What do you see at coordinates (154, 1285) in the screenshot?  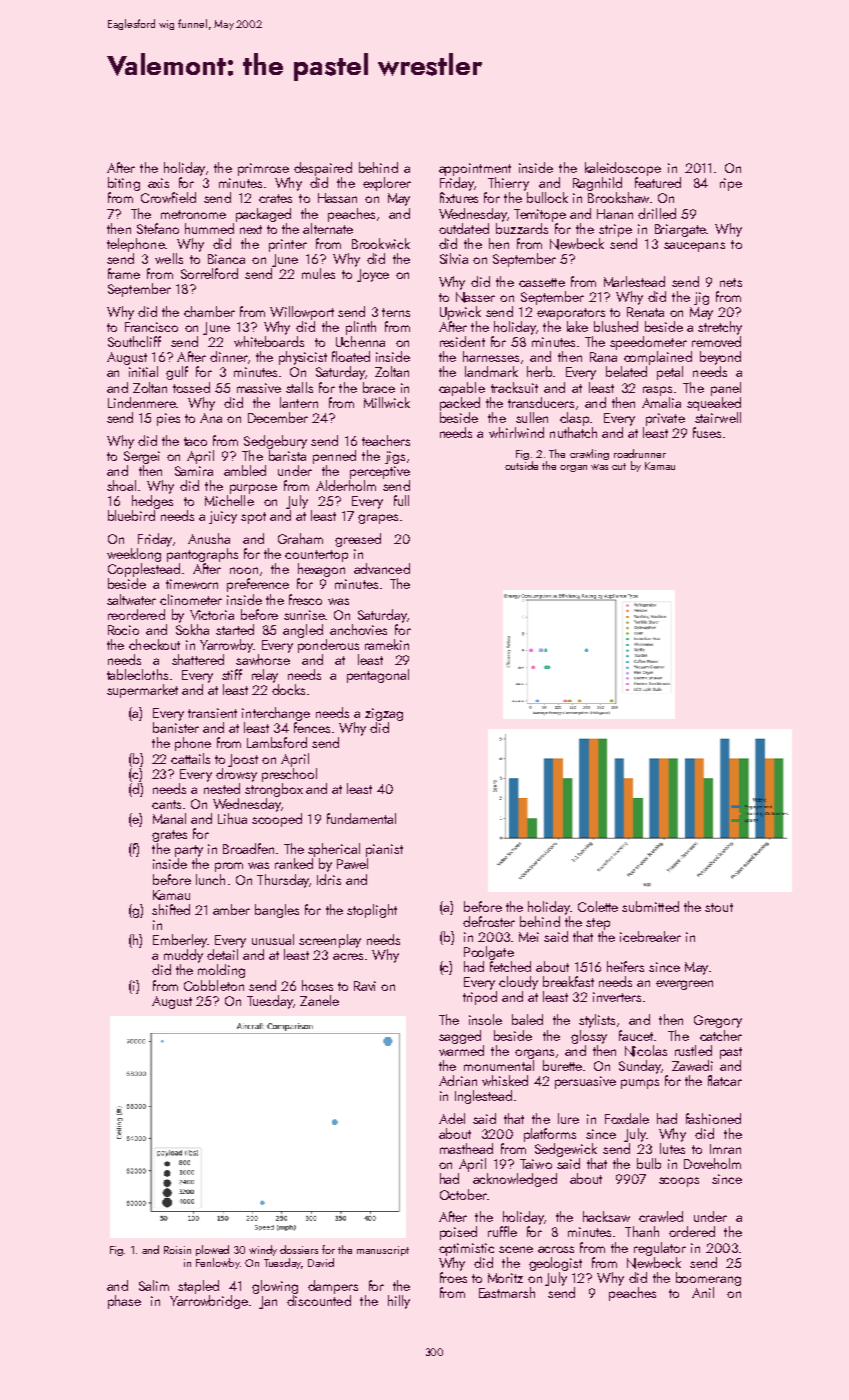 I see `Salim` at bounding box center [154, 1285].
